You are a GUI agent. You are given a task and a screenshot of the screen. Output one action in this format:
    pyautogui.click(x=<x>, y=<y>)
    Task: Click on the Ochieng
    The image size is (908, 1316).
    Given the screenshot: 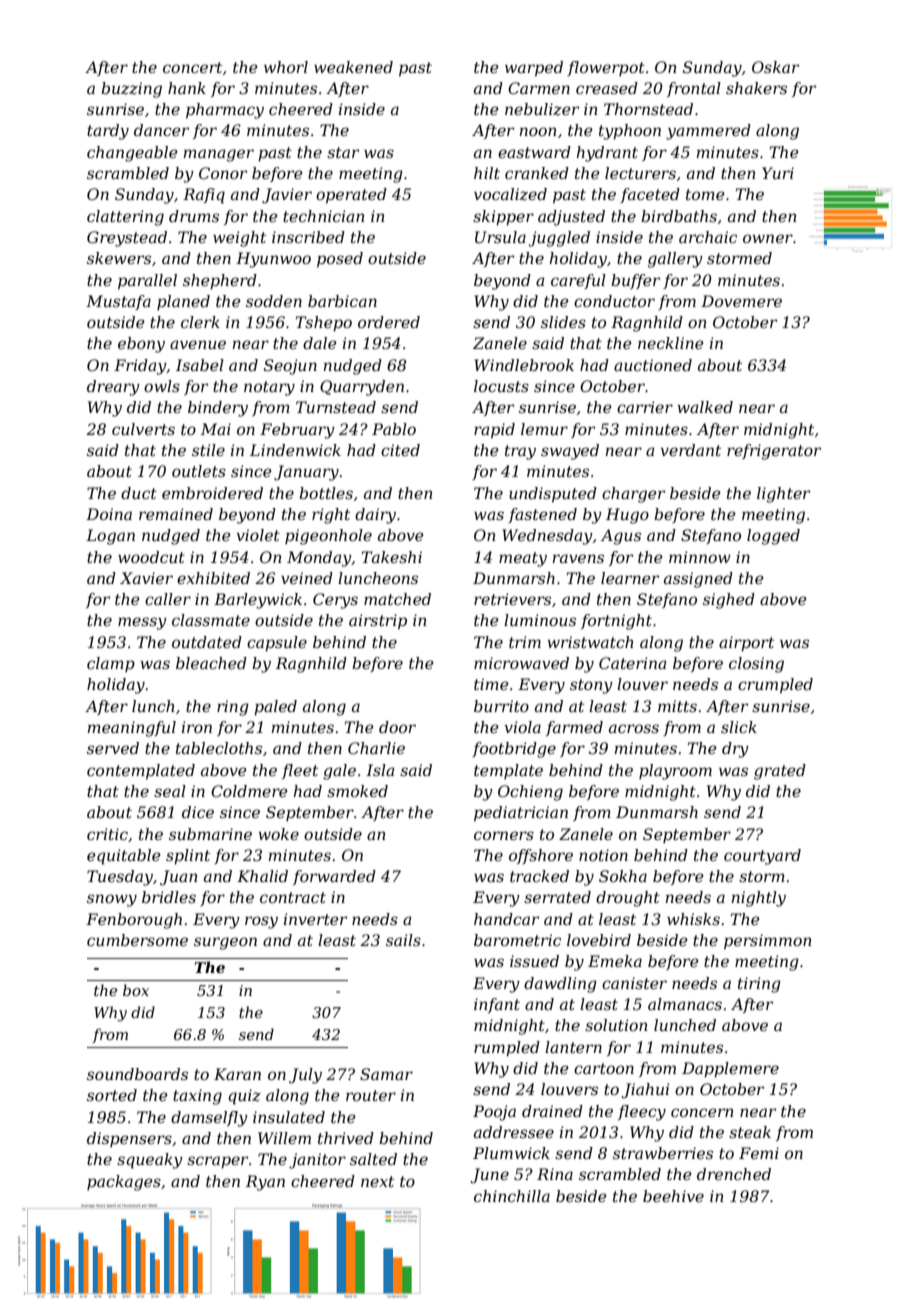 What is the action you would take?
    pyautogui.click(x=530, y=793)
